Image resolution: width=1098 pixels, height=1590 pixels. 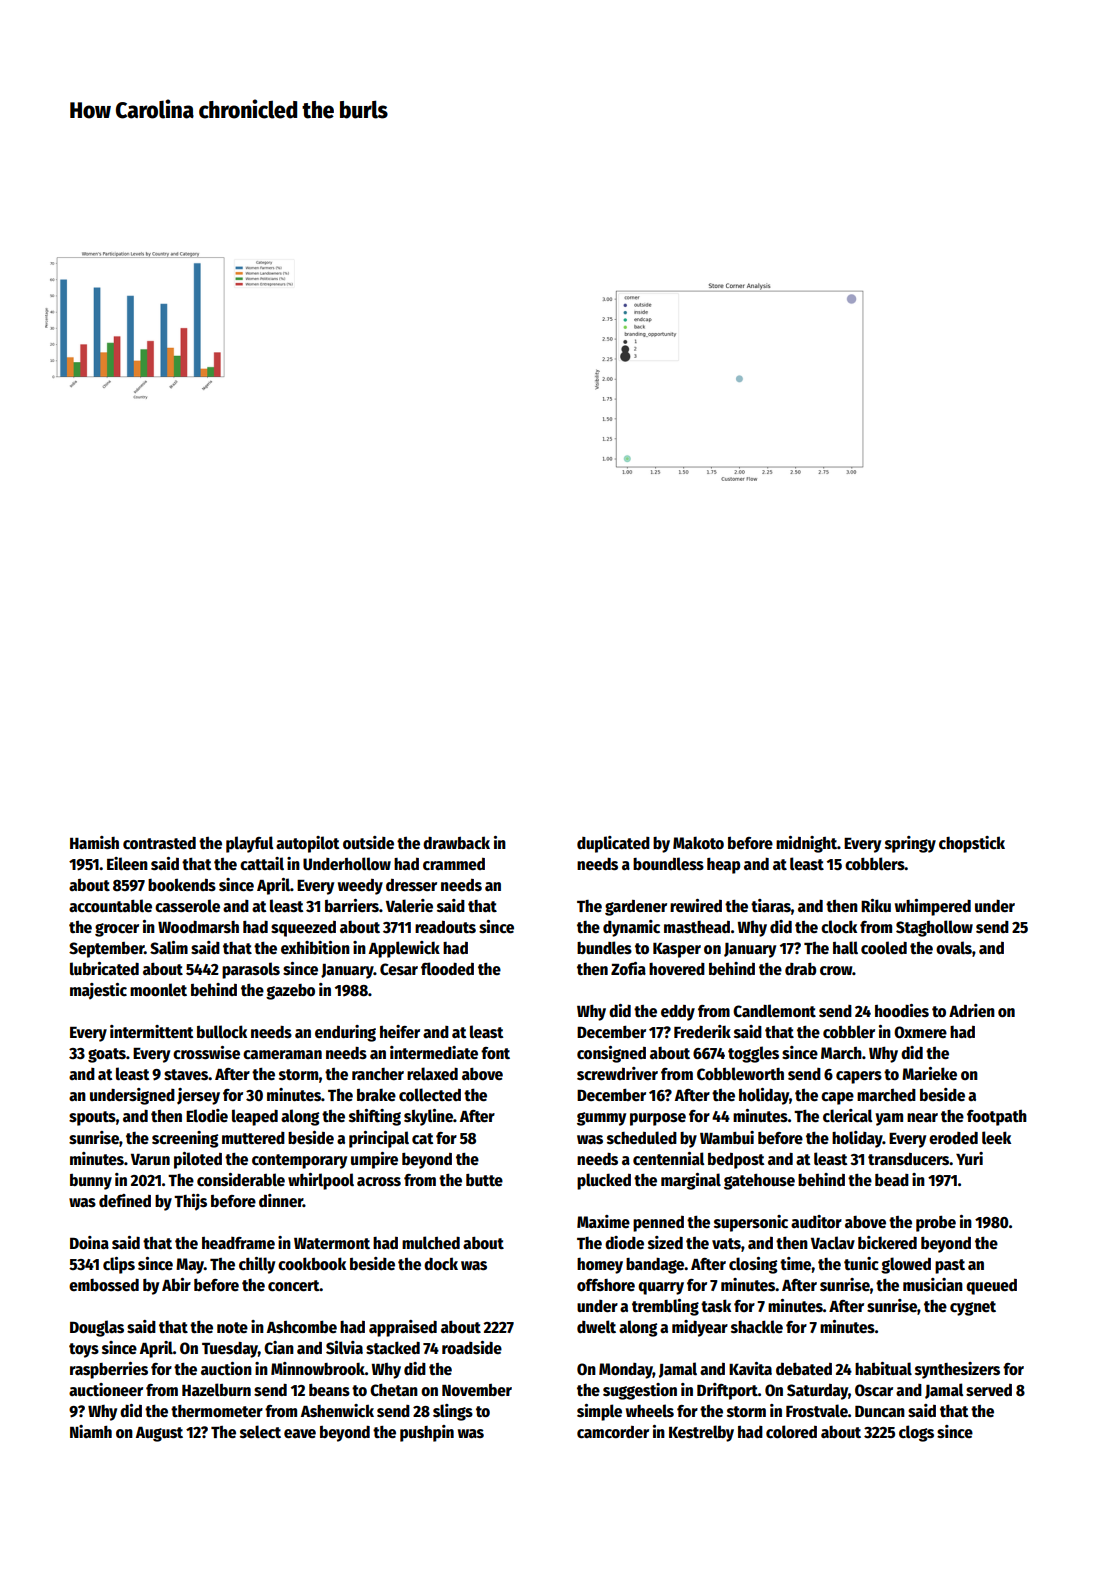 I want to click on probe, so click(x=936, y=1224).
